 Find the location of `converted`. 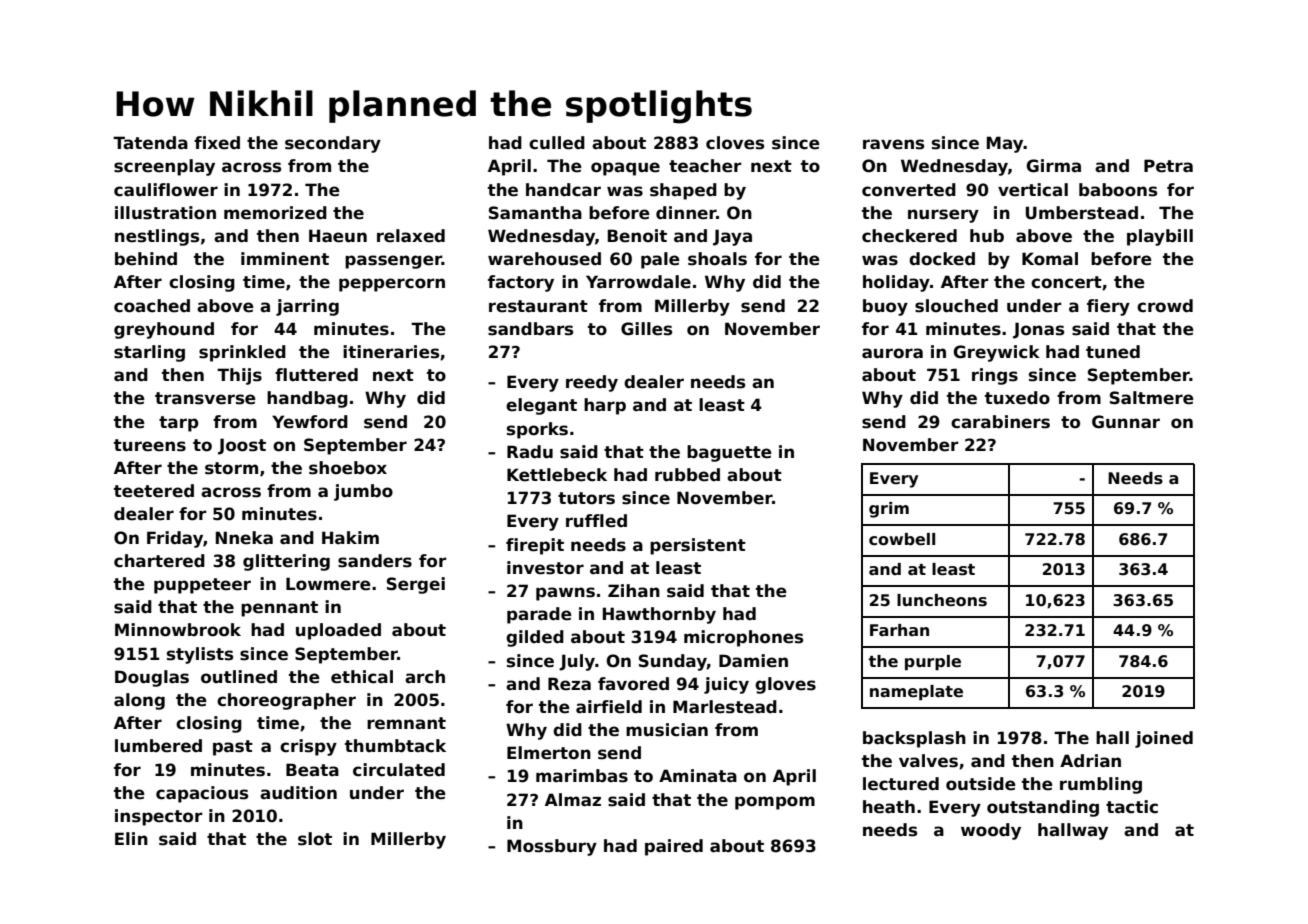

converted is located at coordinates (909, 190).
